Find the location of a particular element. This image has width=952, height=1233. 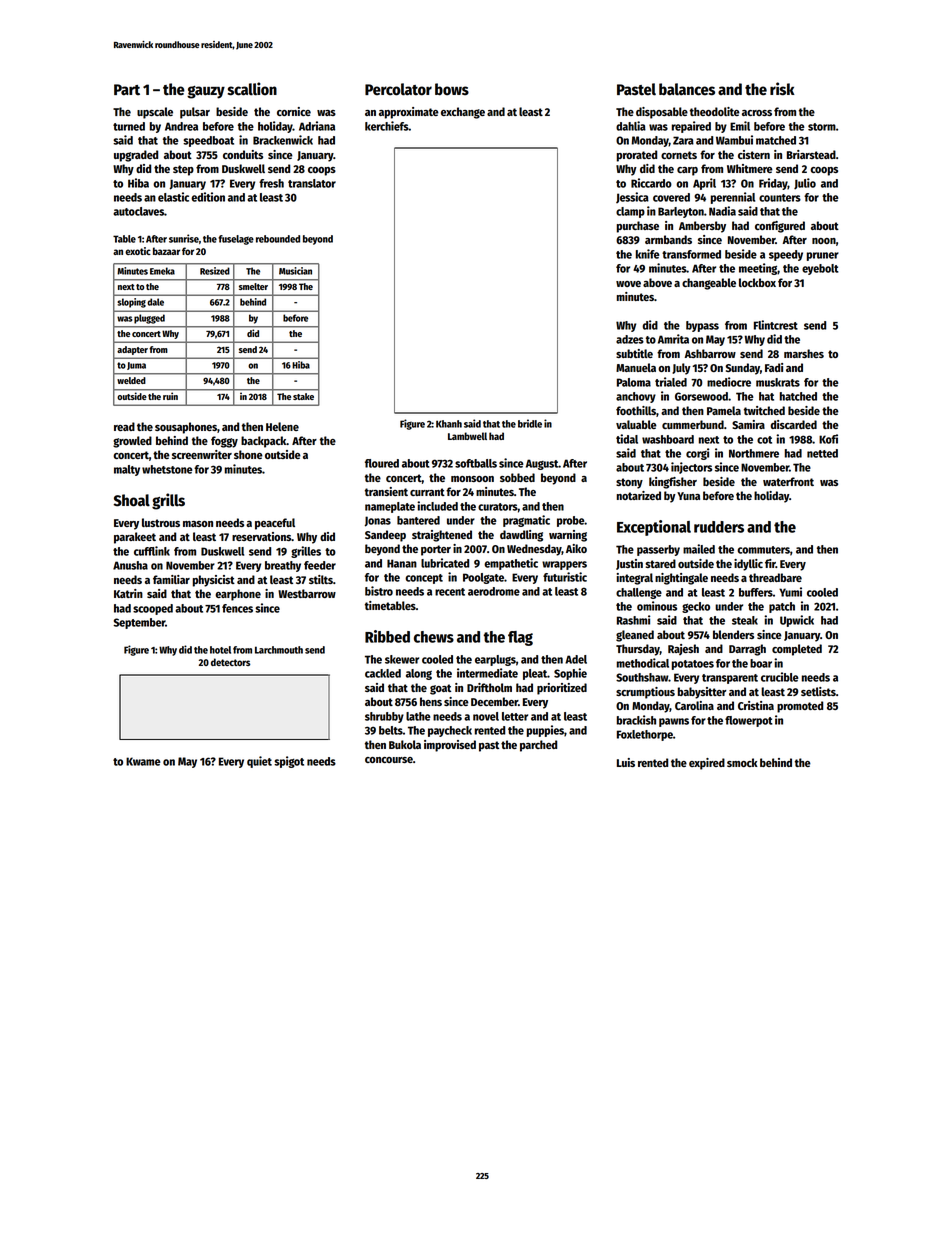

dahlia is located at coordinates (631, 126).
